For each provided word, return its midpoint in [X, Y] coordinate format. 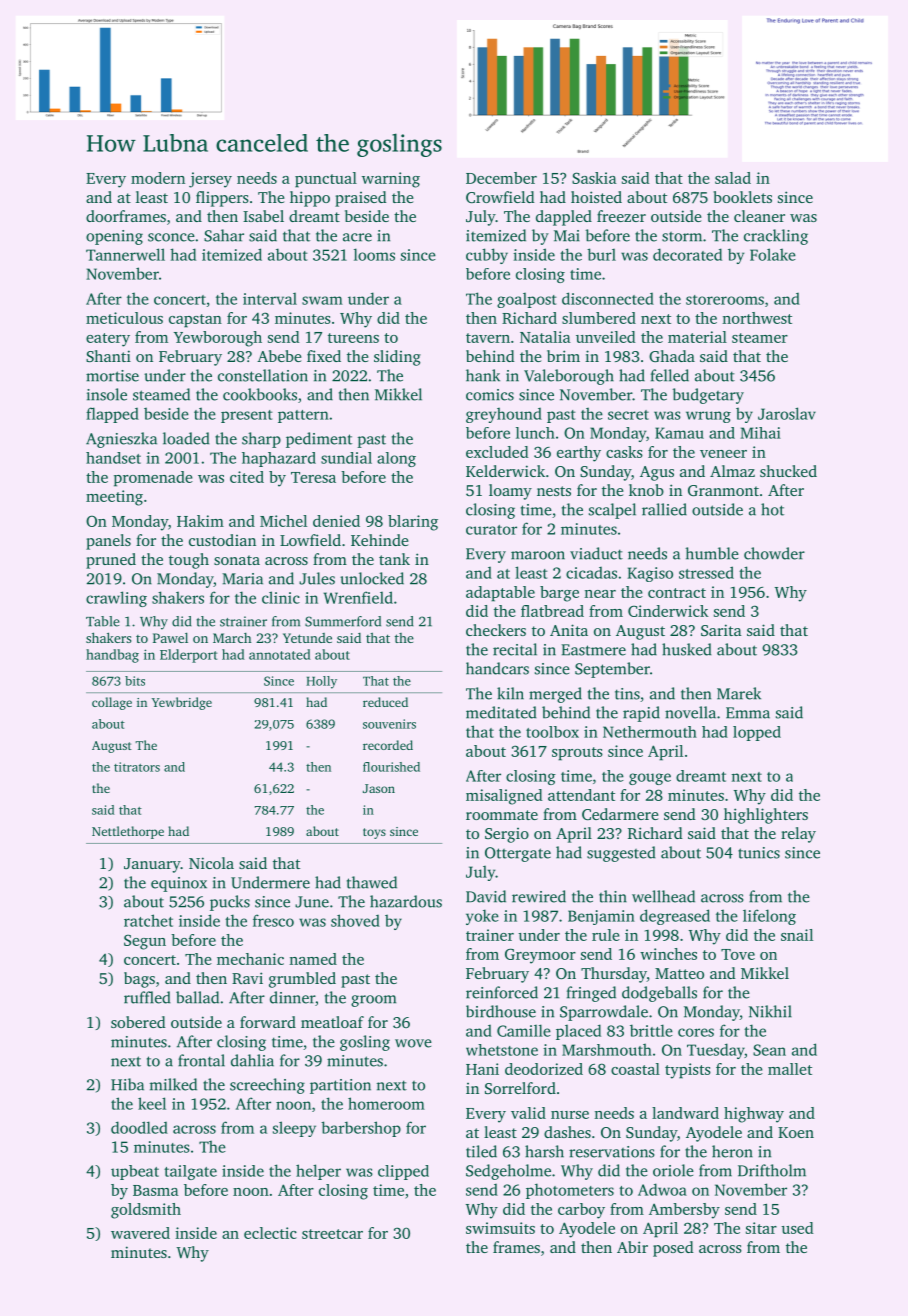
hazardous [406, 901]
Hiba [127, 1084]
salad [733, 178]
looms [374, 254]
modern [158, 178]
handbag [112, 656]
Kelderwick [505, 471]
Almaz [732, 471]
